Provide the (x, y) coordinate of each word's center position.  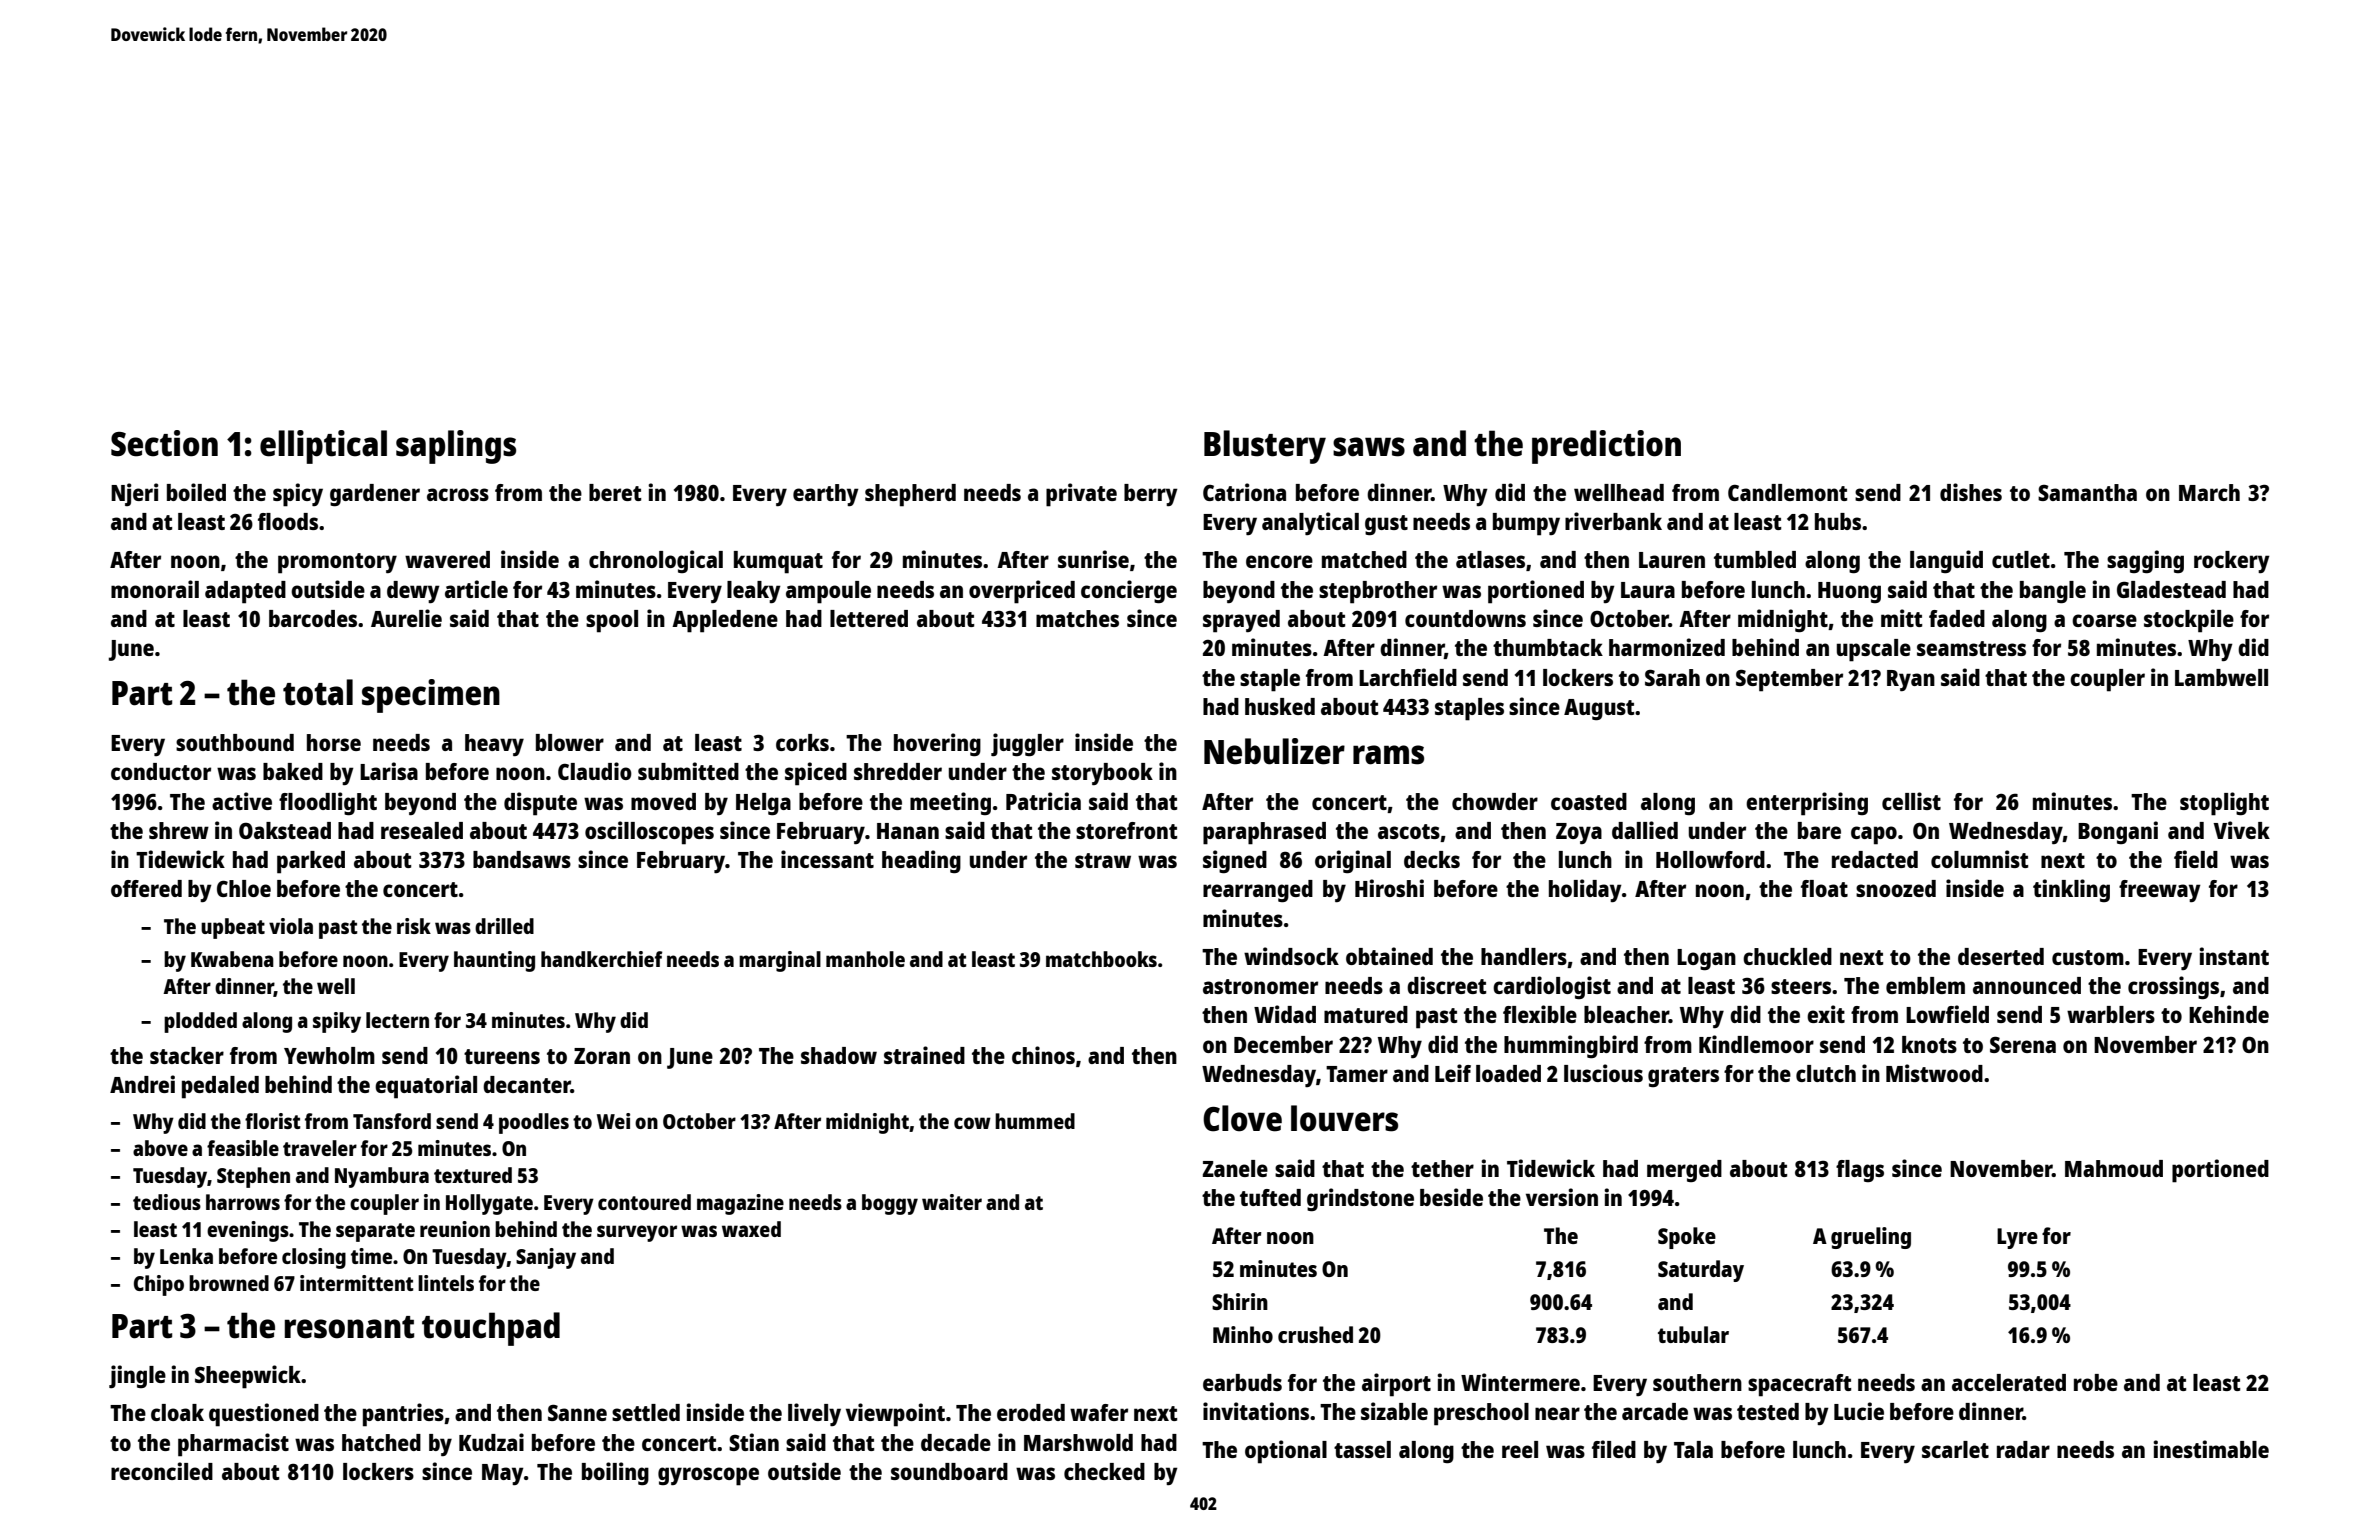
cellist (1911, 801)
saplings (456, 447)
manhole (865, 959)
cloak (177, 1412)
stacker (187, 1055)
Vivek (2241, 830)
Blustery (1265, 447)
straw (1103, 860)
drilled (504, 926)
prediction (1606, 447)
